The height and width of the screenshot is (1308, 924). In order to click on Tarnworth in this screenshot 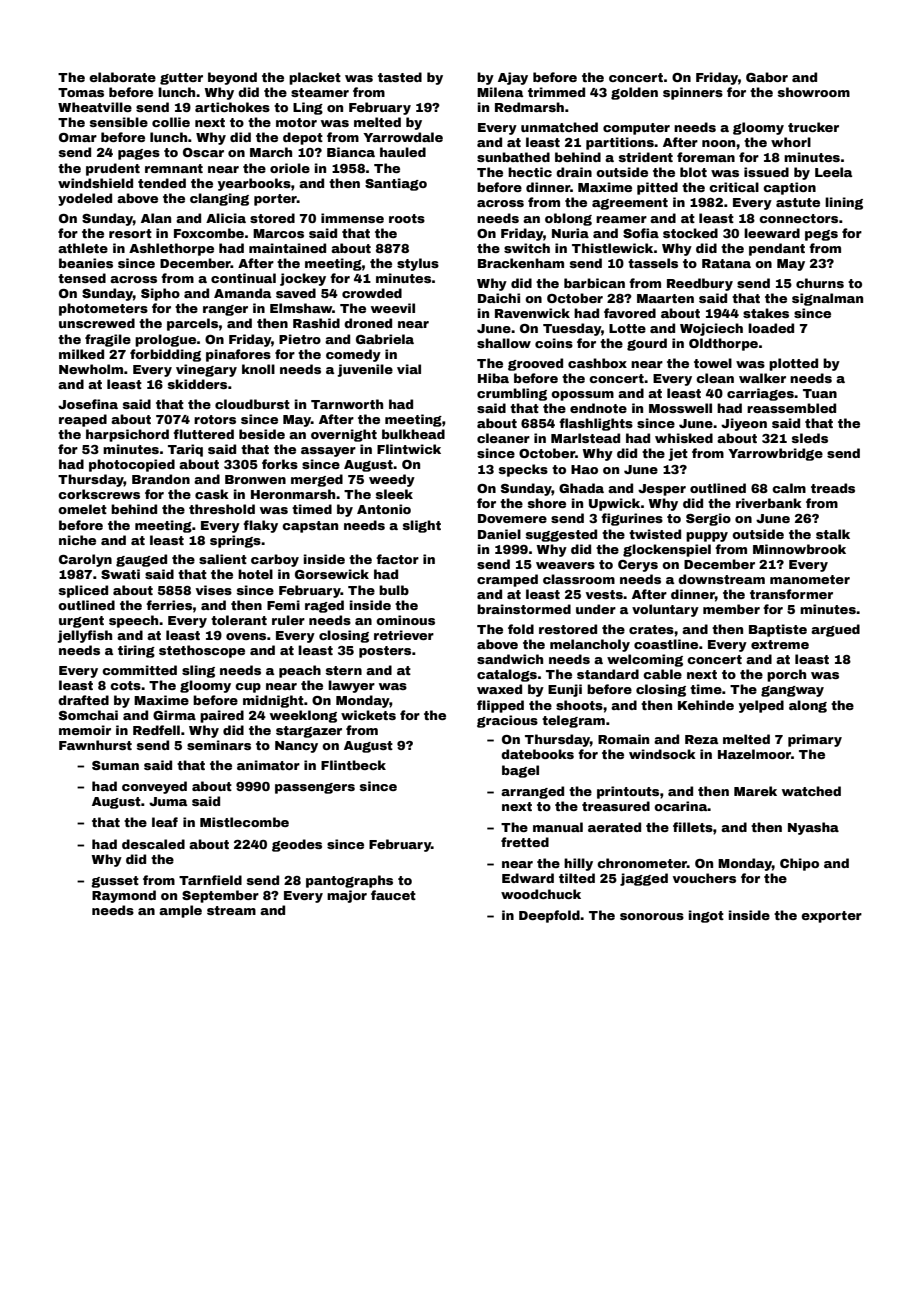, I will do `click(347, 404)`.
